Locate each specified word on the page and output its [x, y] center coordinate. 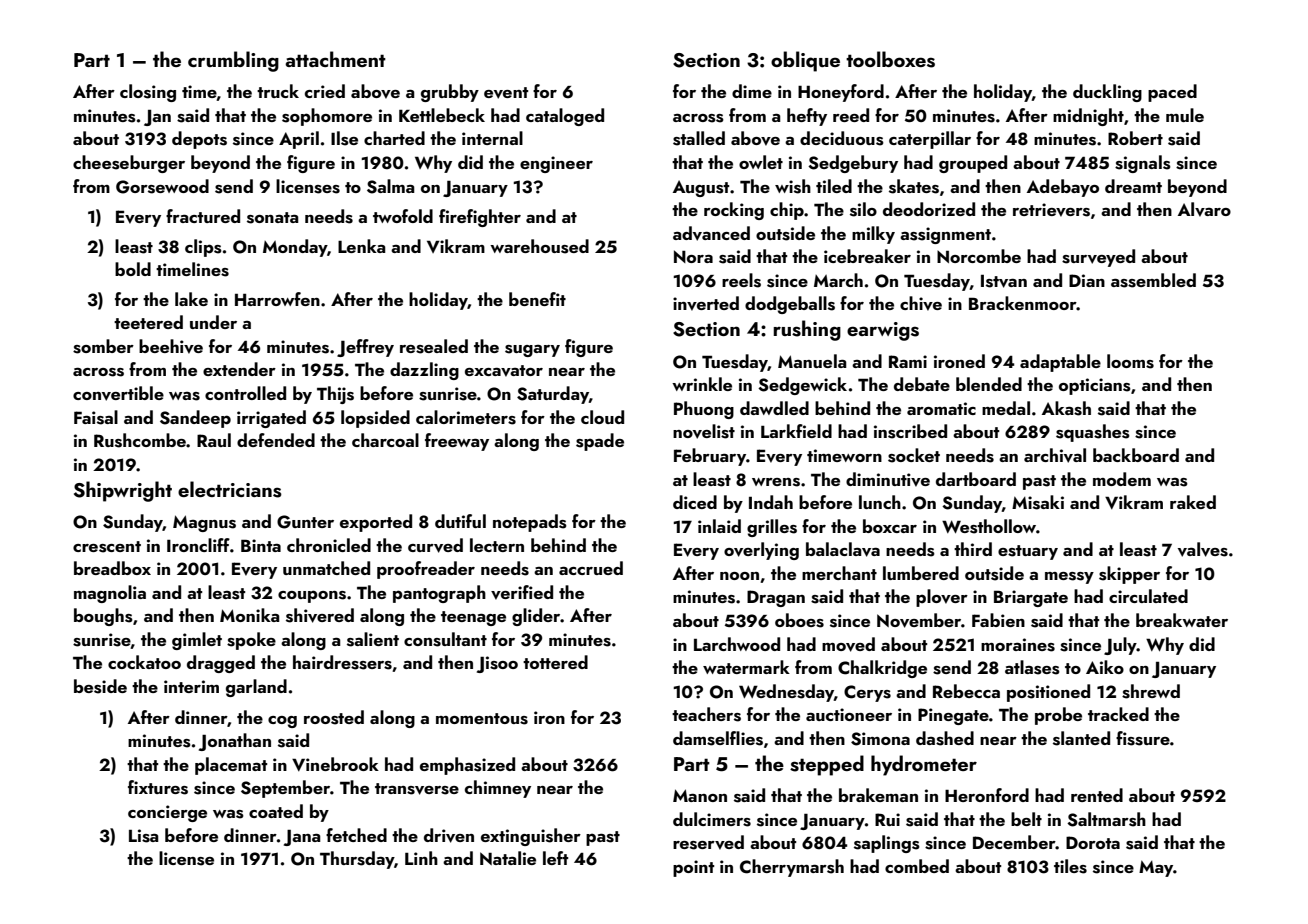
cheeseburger [129, 164]
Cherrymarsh [792, 868]
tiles [1070, 866]
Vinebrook [335, 764]
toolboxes [890, 59]
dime [752, 91]
